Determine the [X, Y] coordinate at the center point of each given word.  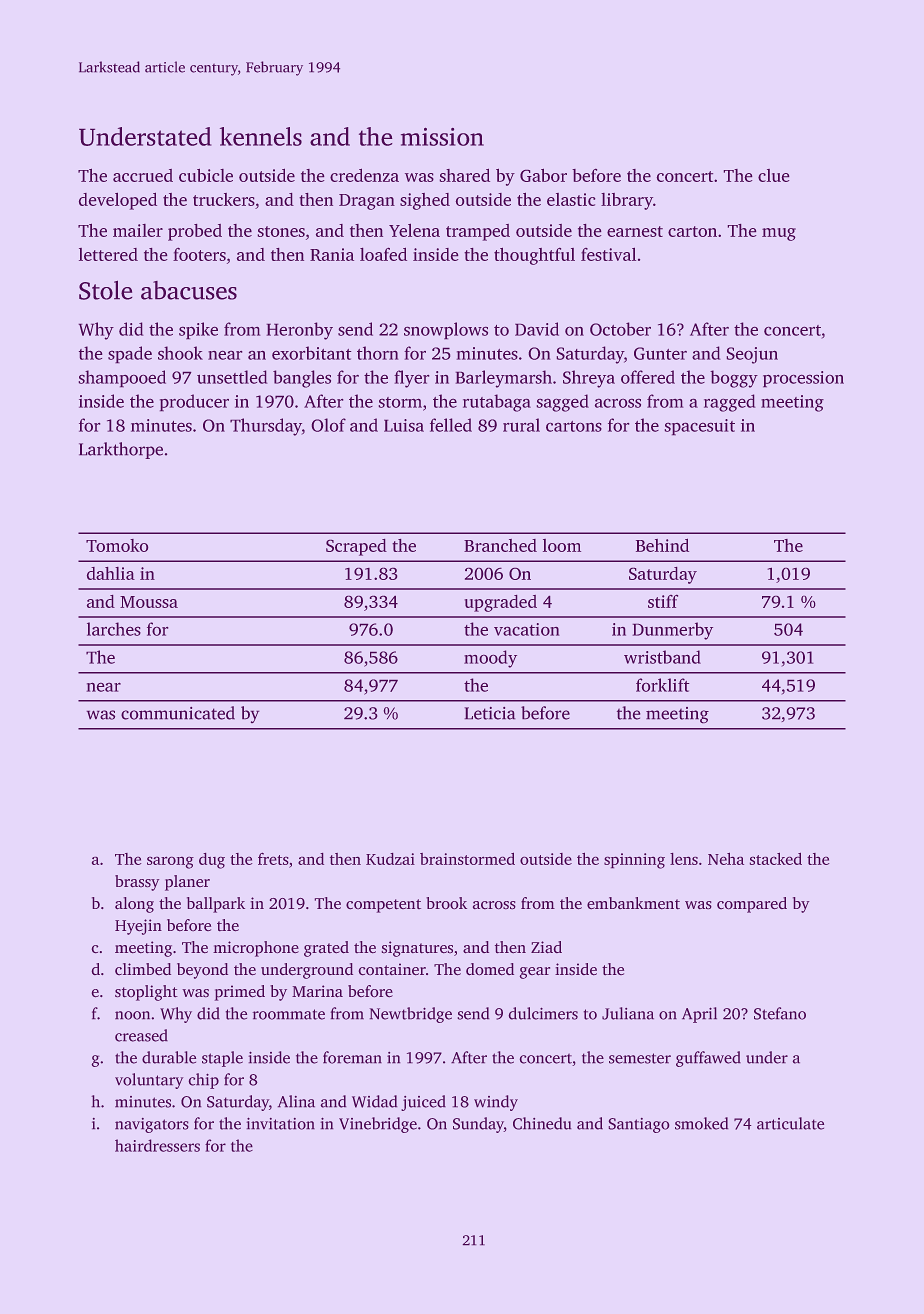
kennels [261, 136]
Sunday [478, 1125]
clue [774, 175]
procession [803, 379]
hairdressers [157, 1145]
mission [442, 136]
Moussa [149, 602]
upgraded [500, 603]
